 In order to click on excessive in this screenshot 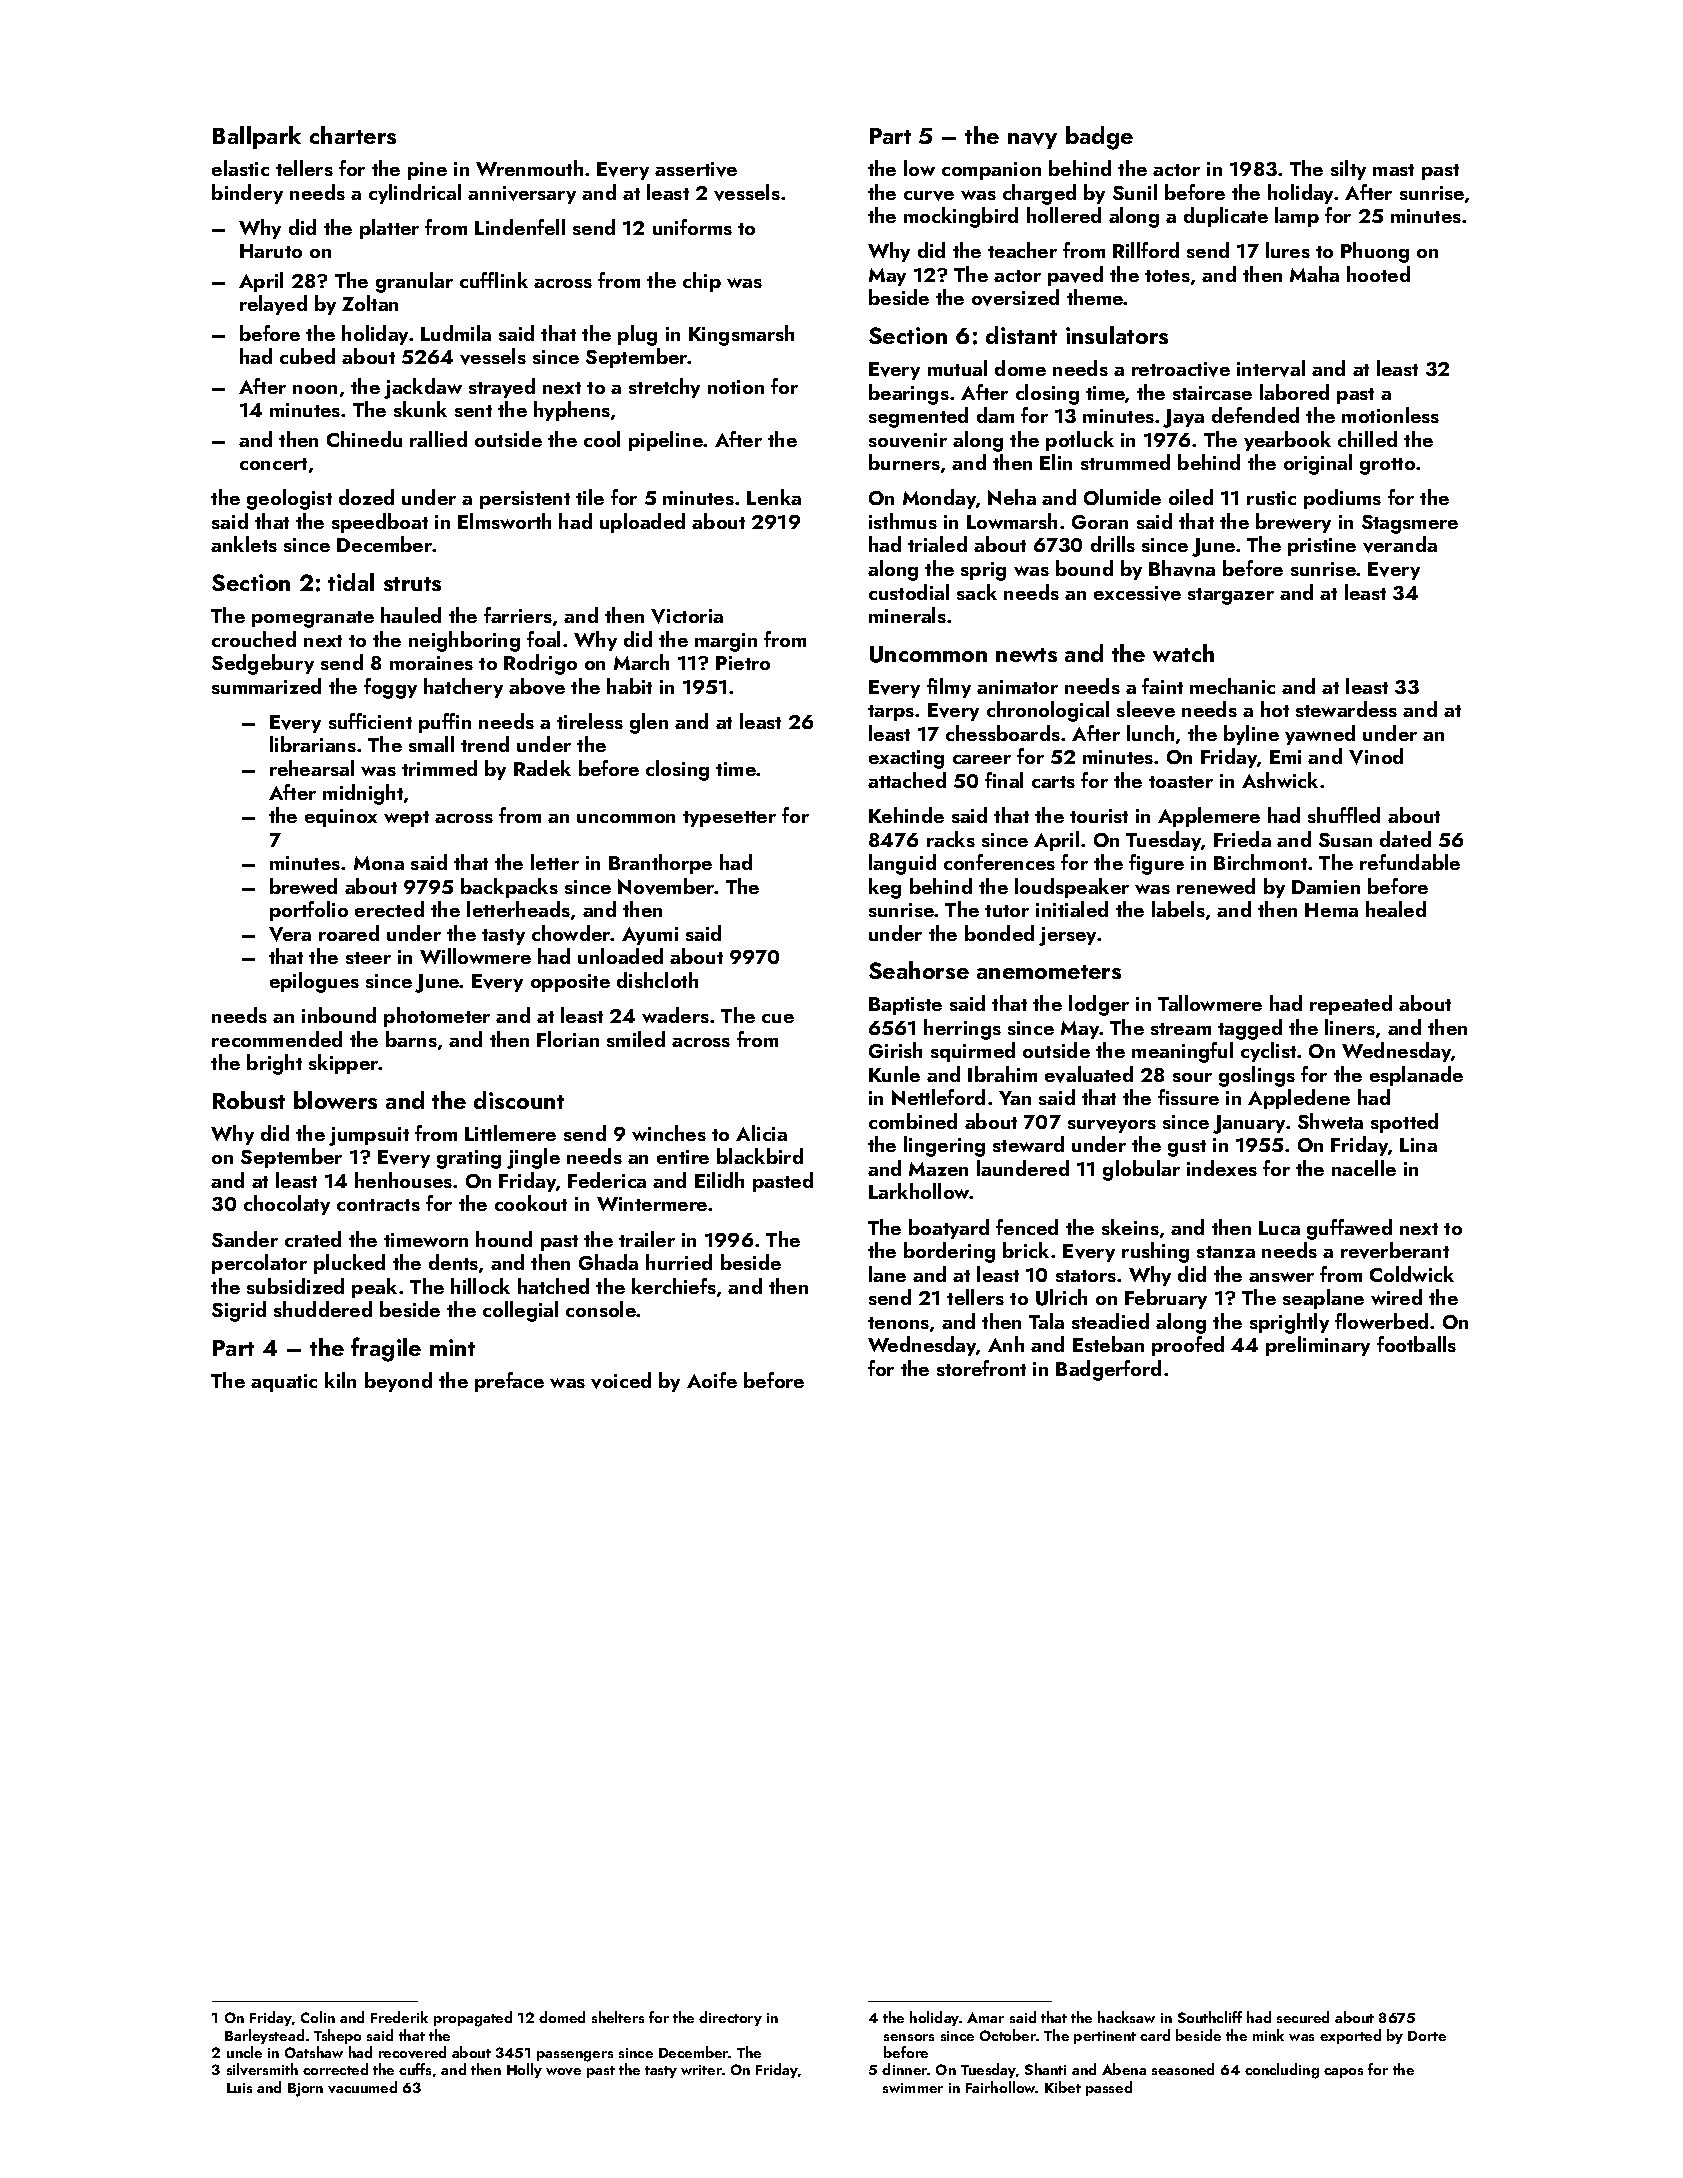, I will do `click(1137, 593)`.
